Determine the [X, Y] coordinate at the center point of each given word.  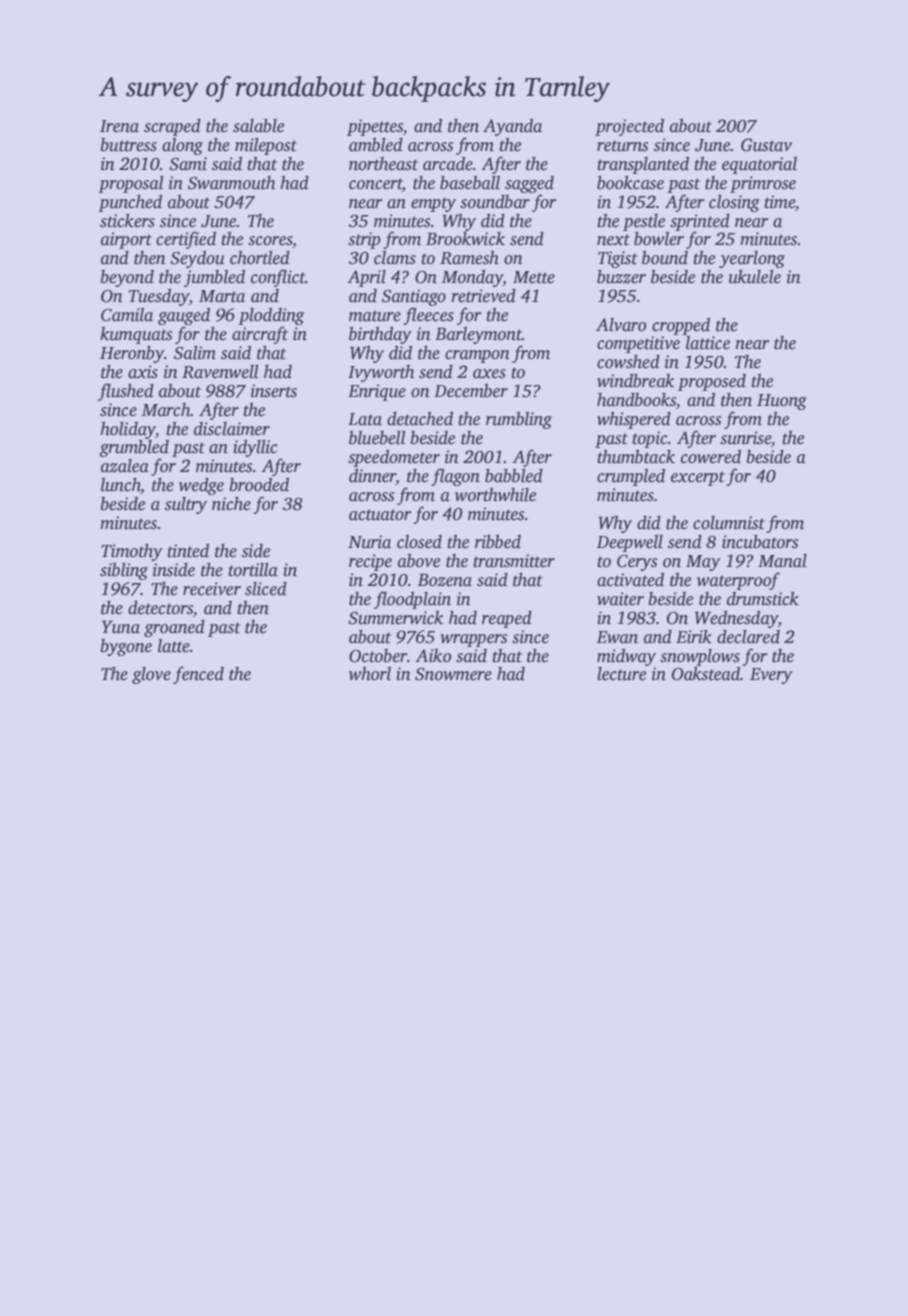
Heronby [132, 354]
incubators [760, 542]
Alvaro [621, 325]
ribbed [498, 542]
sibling [124, 571]
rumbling [519, 420]
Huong [782, 402]
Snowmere [453, 674]
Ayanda [512, 127]
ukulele [755, 277]
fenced [198, 675]
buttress [128, 145]
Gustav [766, 145]
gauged [184, 316]
